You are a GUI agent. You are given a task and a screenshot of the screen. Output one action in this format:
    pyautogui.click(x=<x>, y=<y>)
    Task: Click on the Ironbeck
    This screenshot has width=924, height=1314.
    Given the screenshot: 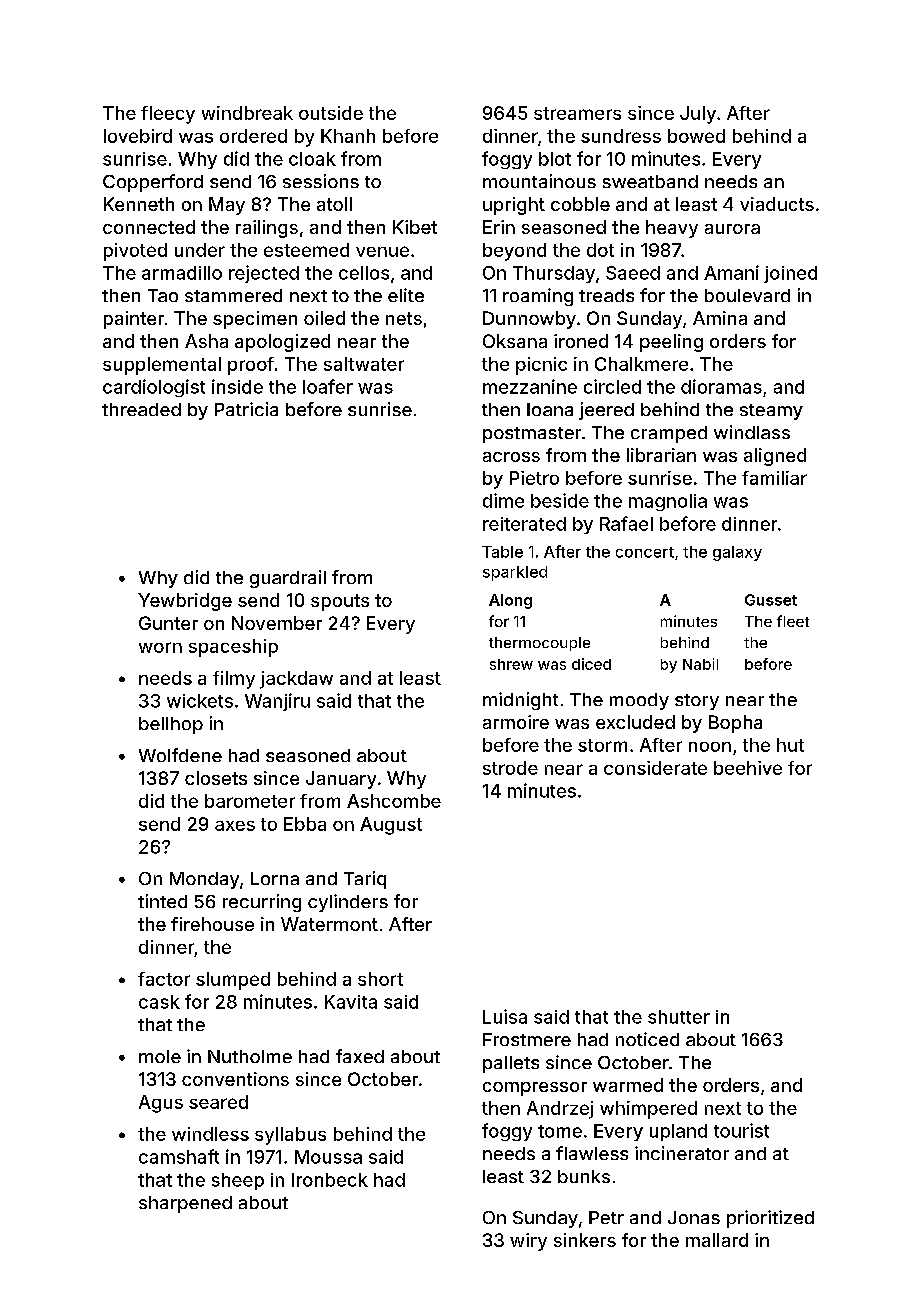 What is the action you would take?
    pyautogui.click(x=330, y=1180)
